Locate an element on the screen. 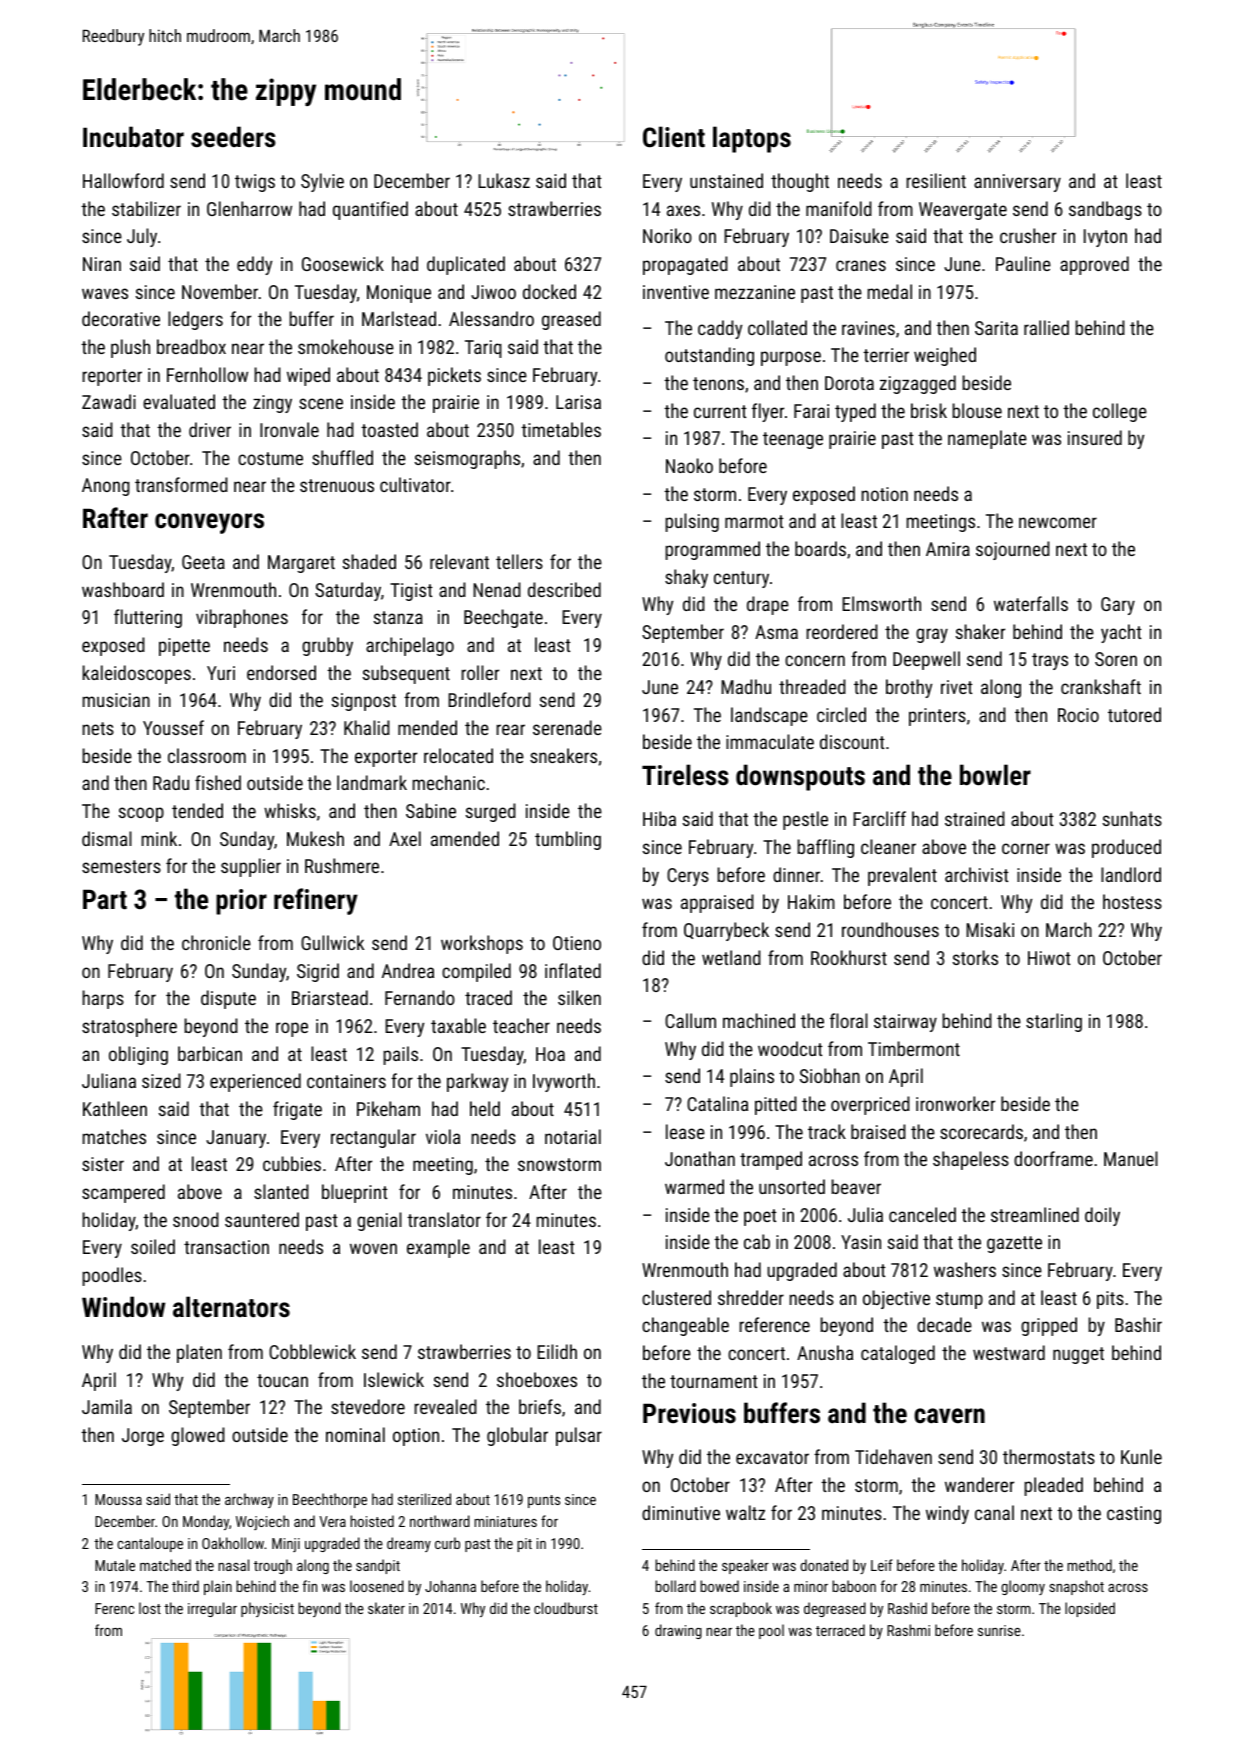  punts is located at coordinates (544, 1501).
